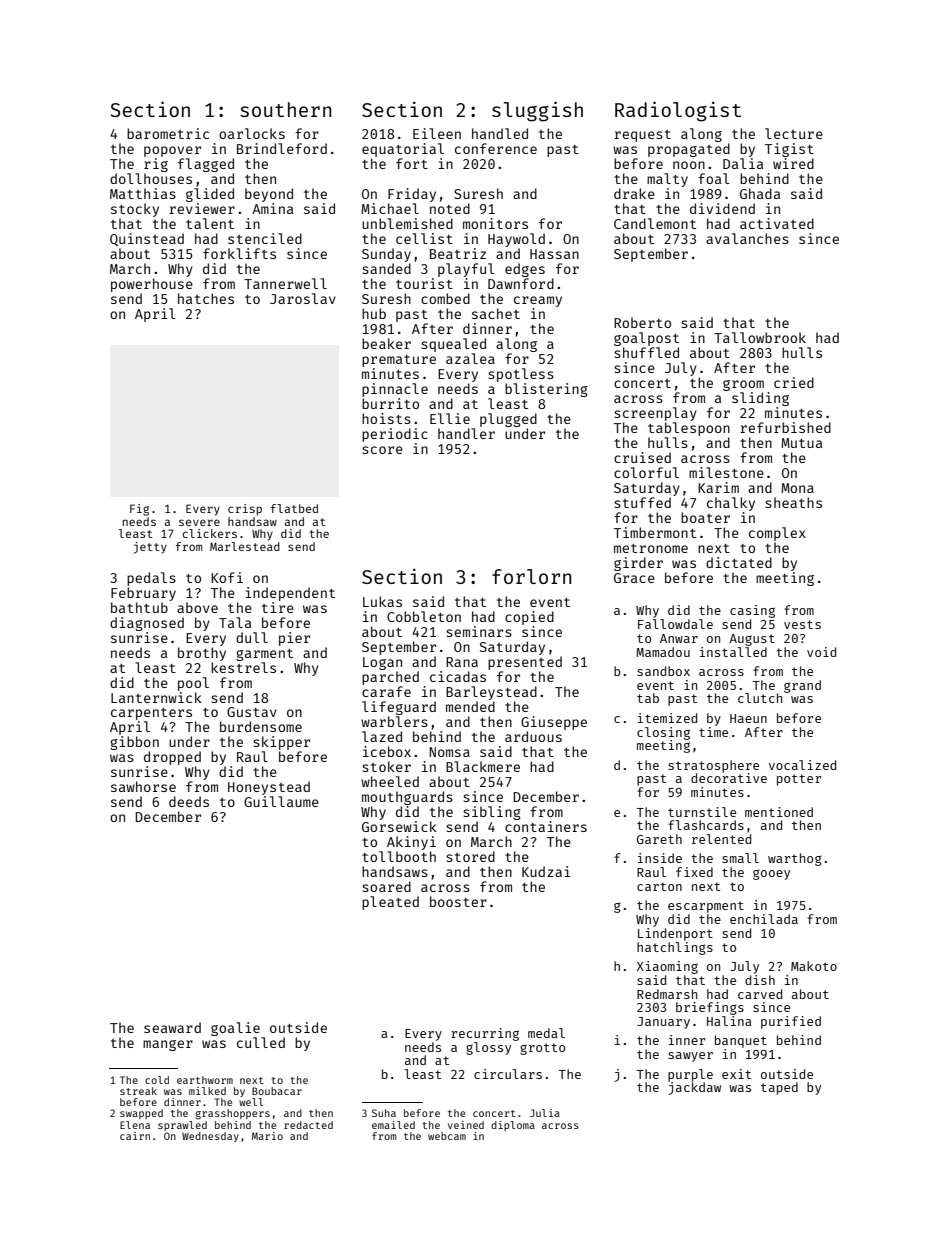 The height and width of the screenshot is (1233, 952). I want to click on Karim, so click(718, 487).
